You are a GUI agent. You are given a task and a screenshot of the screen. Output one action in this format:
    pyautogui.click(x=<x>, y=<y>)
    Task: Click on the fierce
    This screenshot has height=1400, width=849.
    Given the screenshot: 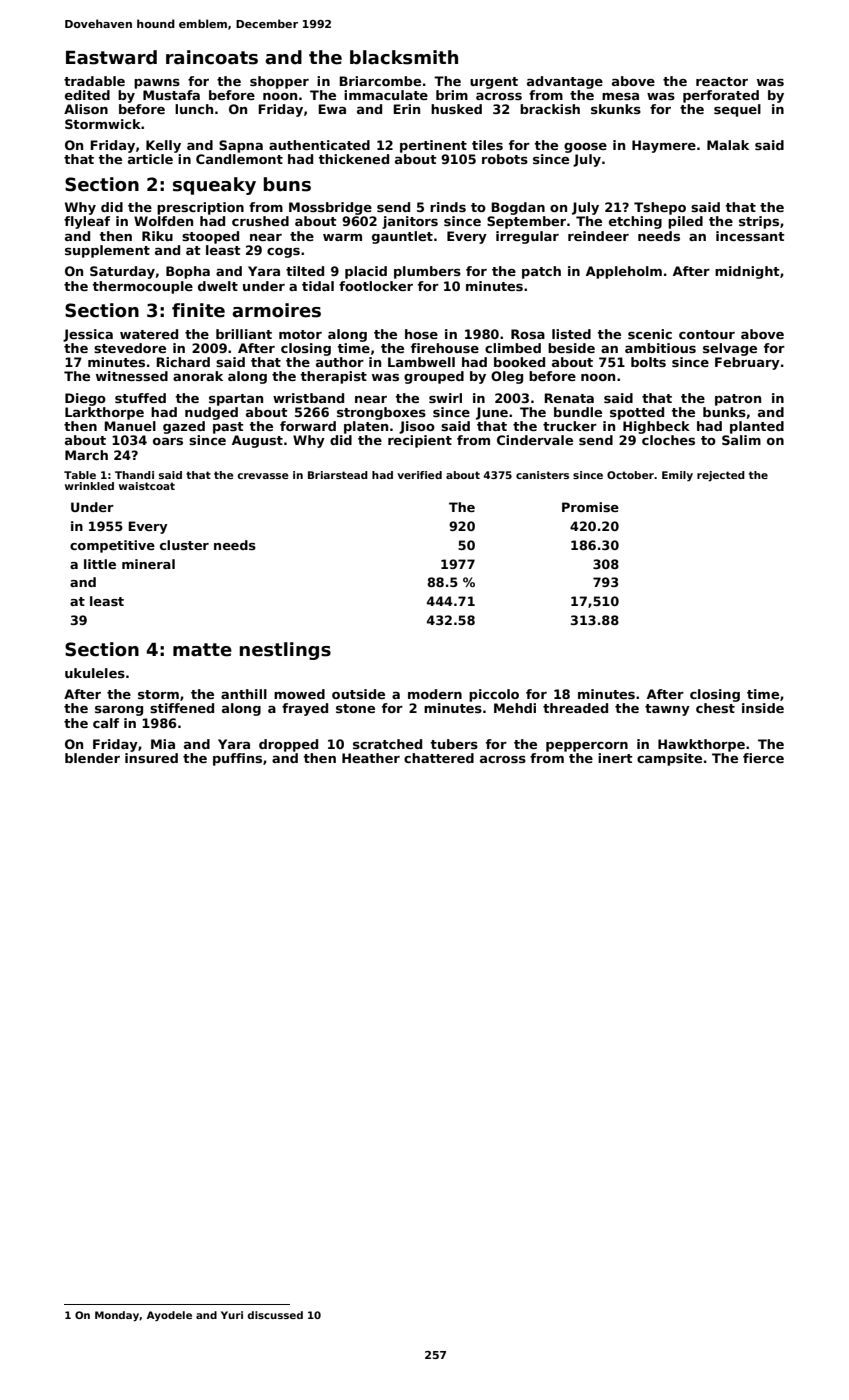 What is the action you would take?
    pyautogui.click(x=763, y=758)
